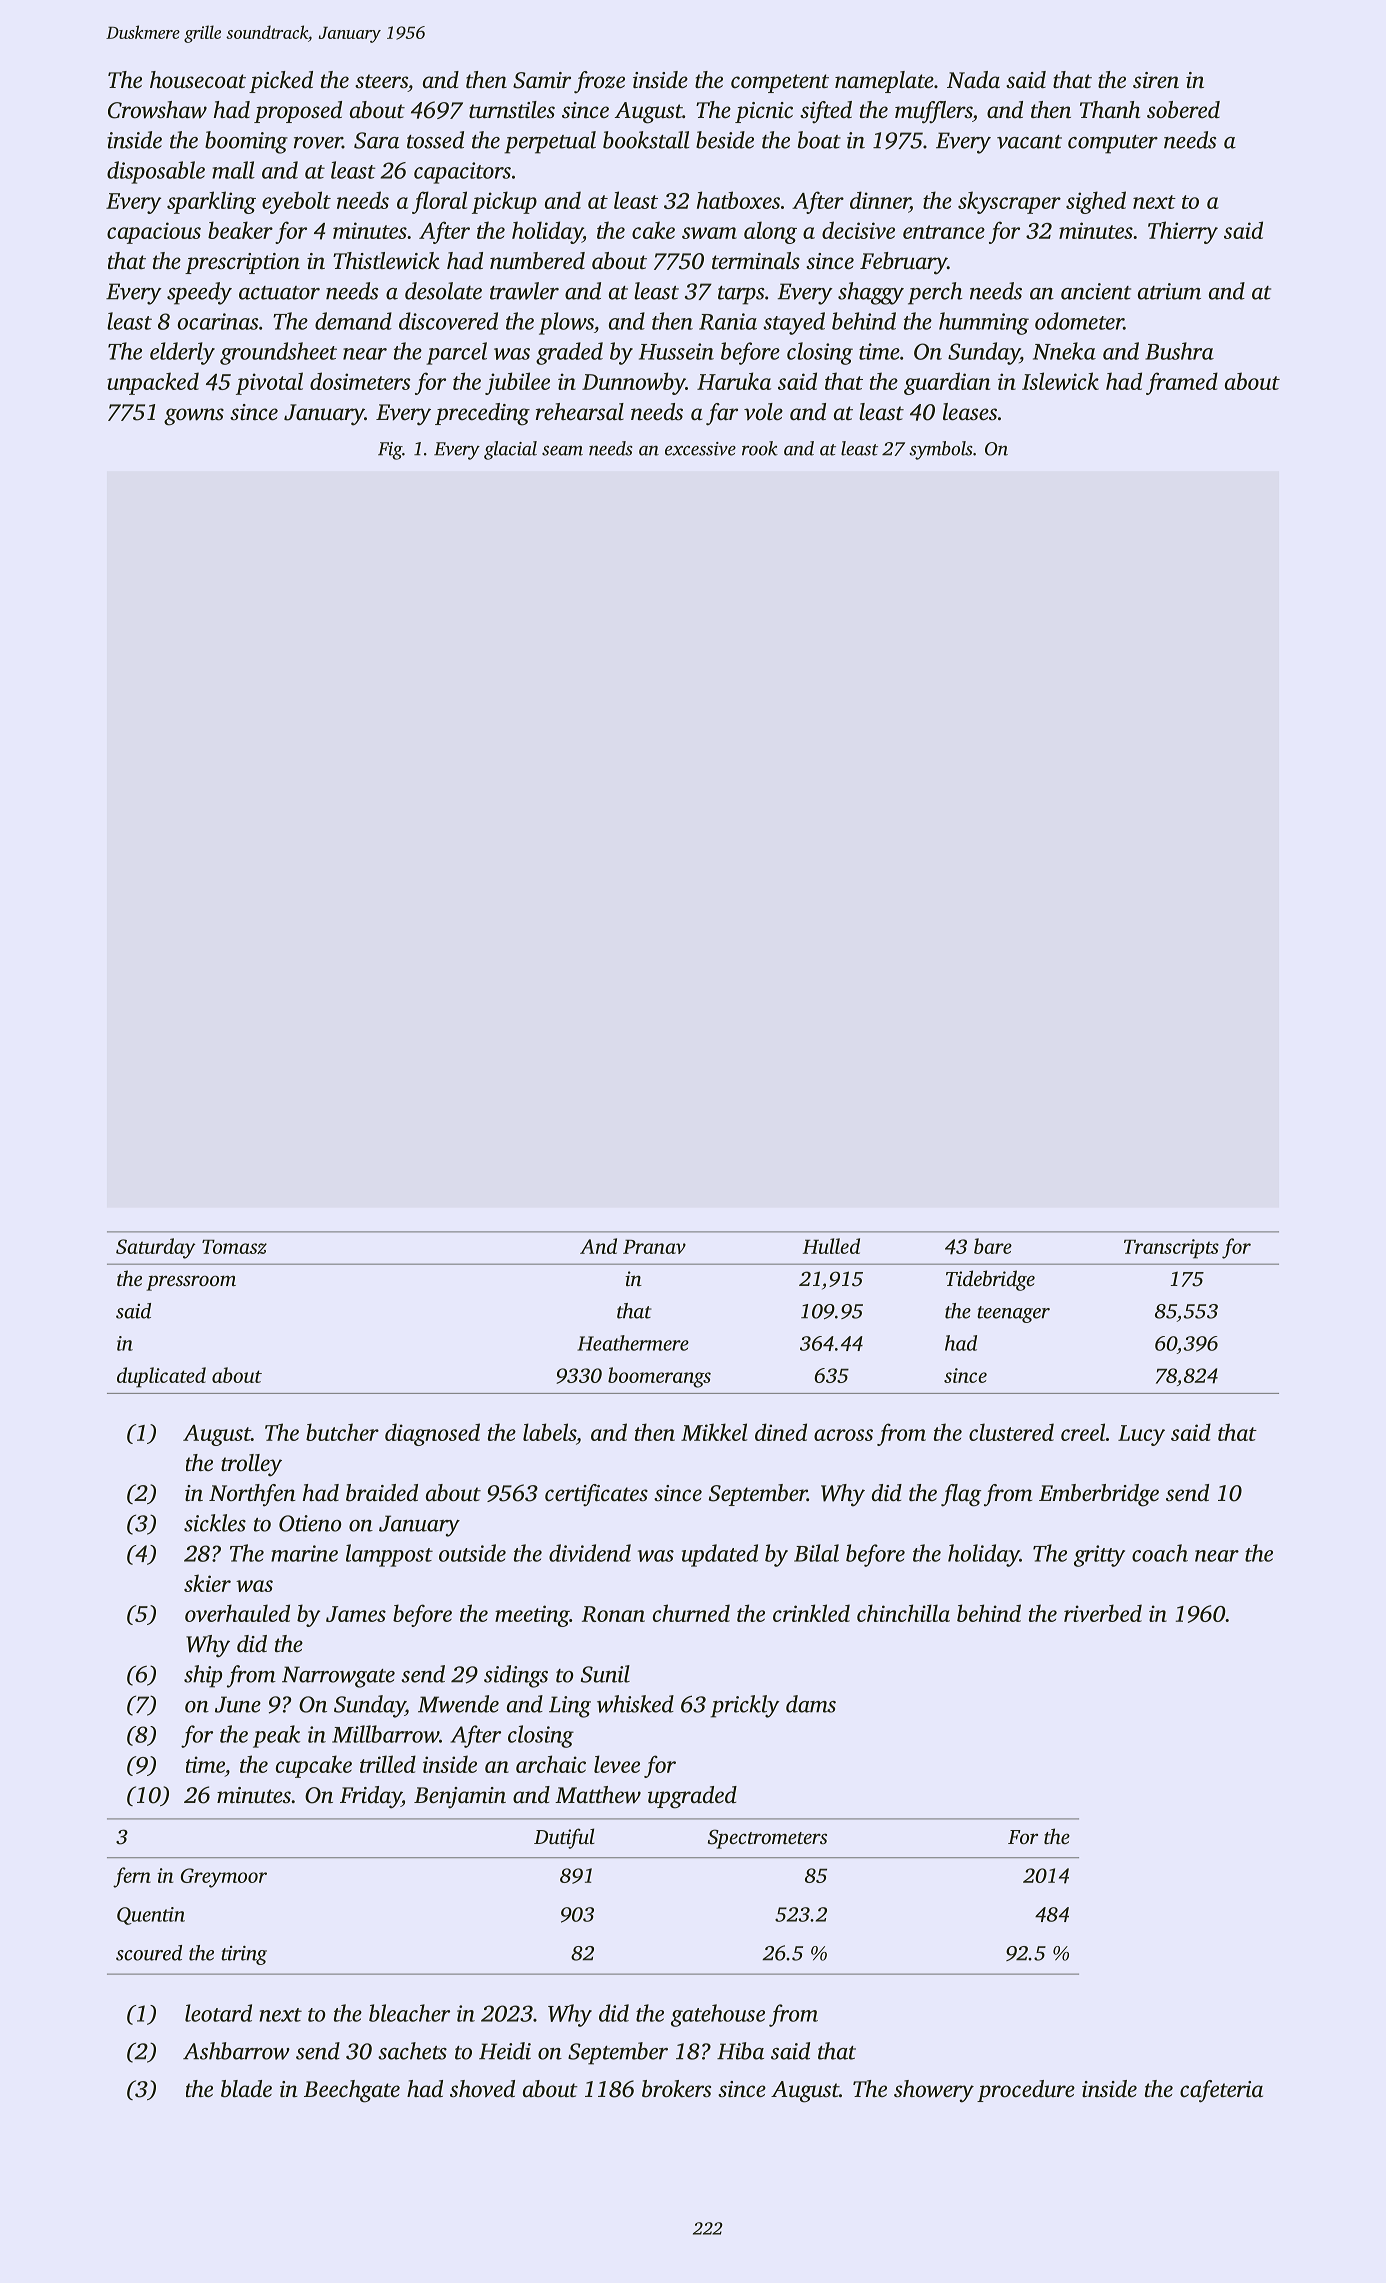 The width and height of the page is (1386, 2283). I want to click on diagnosed, so click(432, 1434).
